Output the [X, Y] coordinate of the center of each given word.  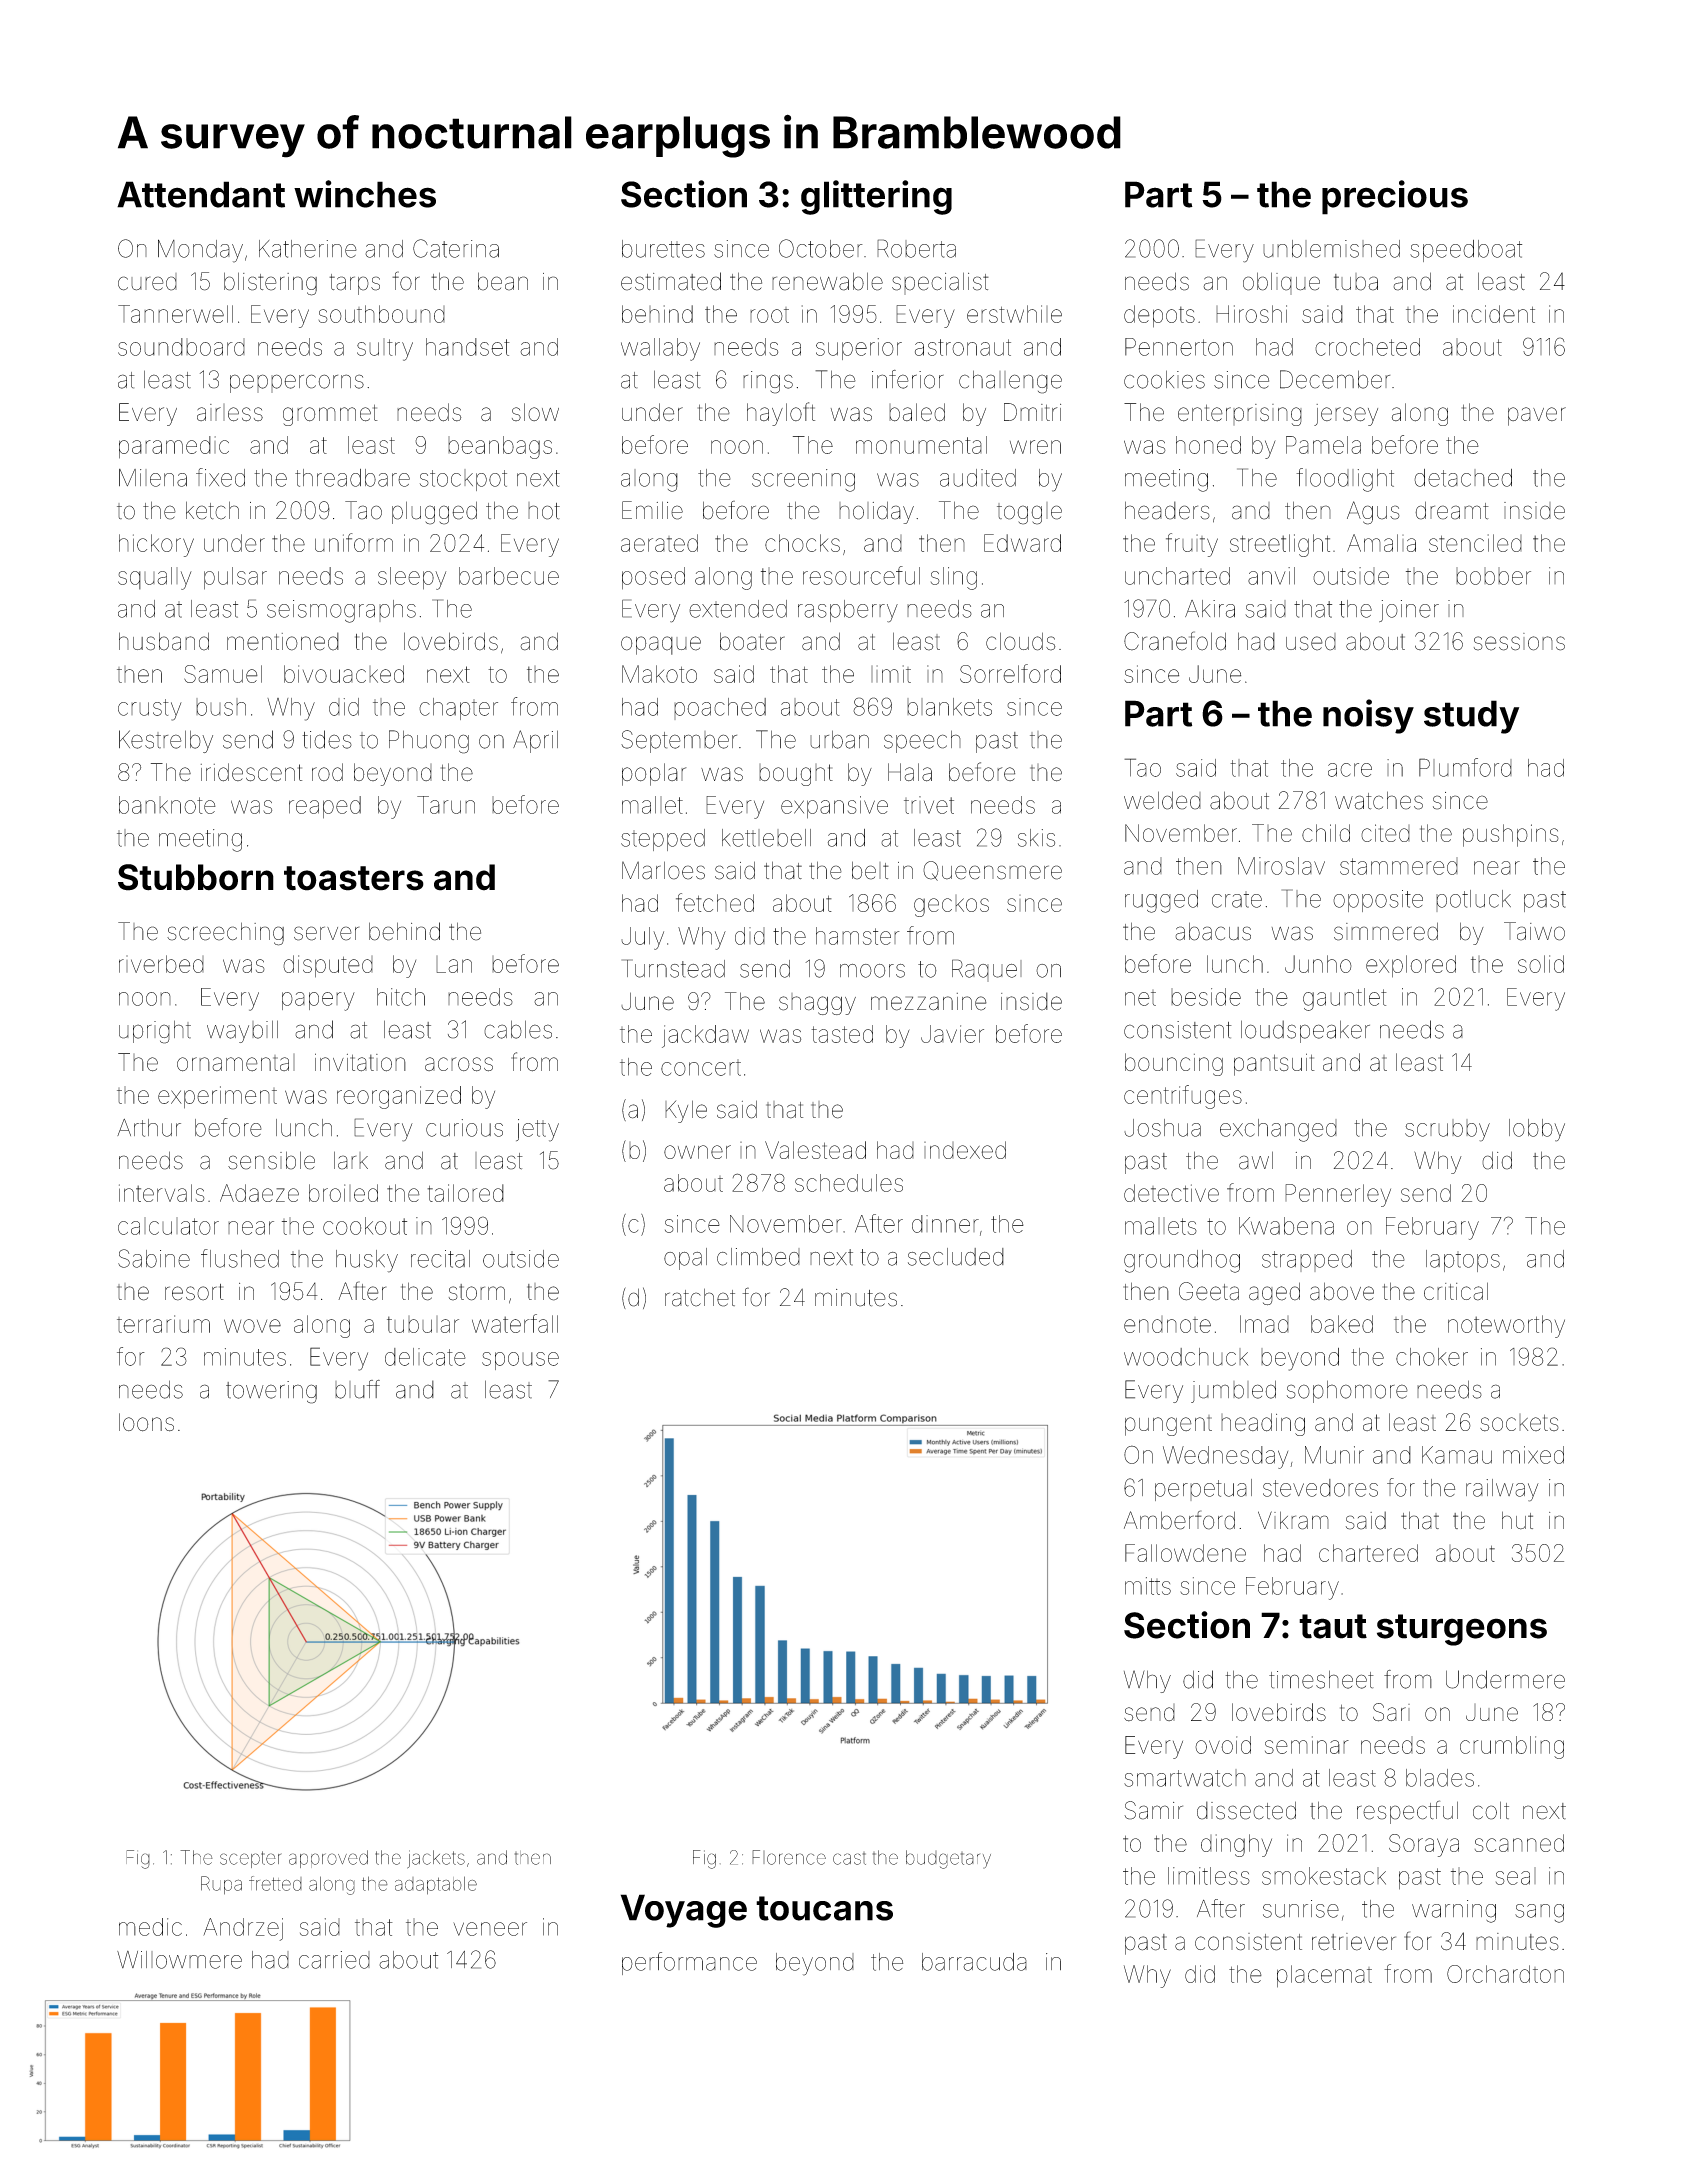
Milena [153, 478]
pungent [1168, 1425]
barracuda [974, 1962]
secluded [956, 1257]
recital [440, 1259]
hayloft [781, 414]
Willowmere [179, 1960]
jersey [1346, 415]
